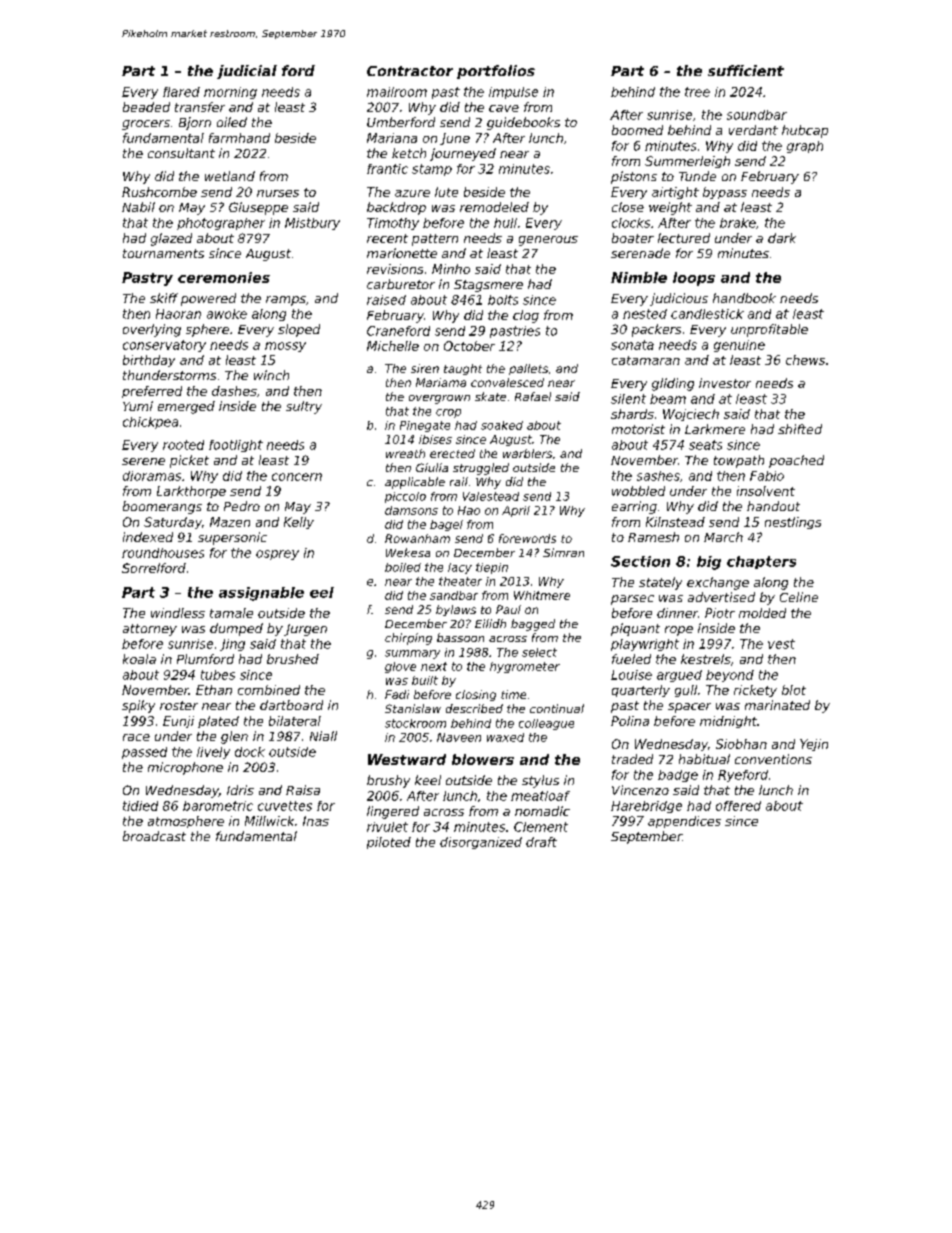 This screenshot has height=1233, width=952. What do you see at coordinates (154, 836) in the screenshot?
I see `broadcast` at bounding box center [154, 836].
